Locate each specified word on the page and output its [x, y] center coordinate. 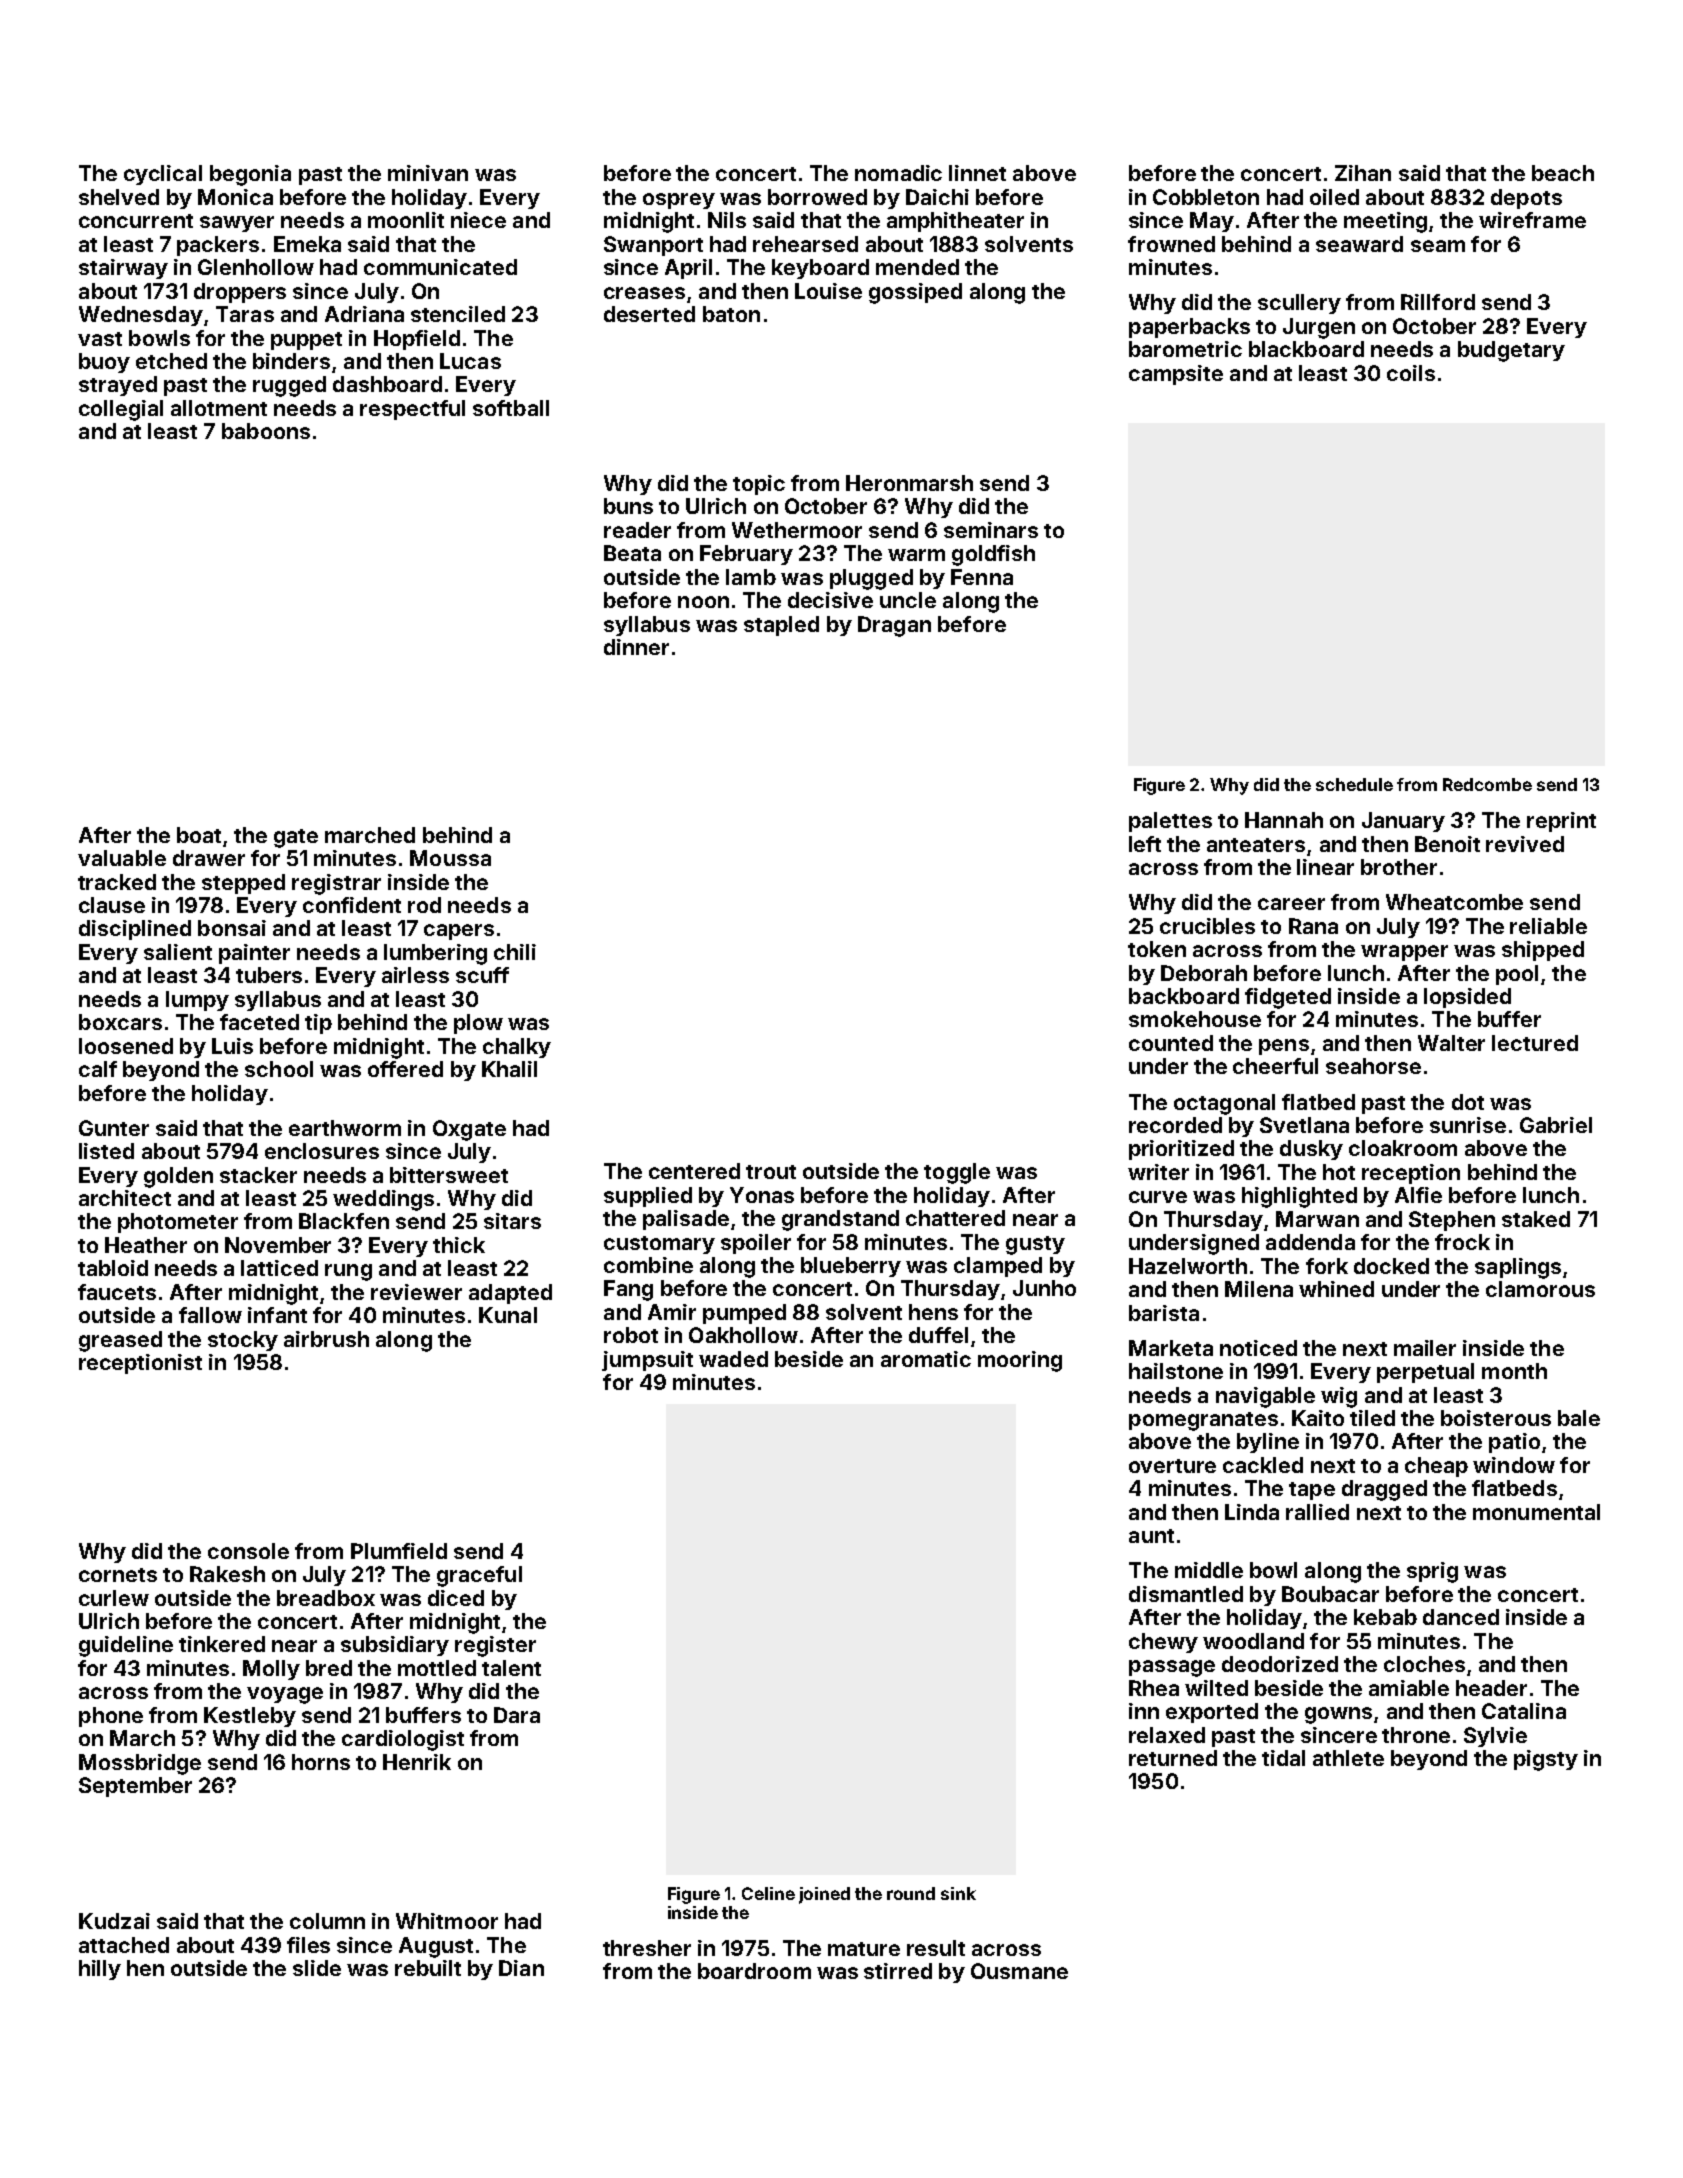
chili [515, 952]
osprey [679, 201]
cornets [118, 1575]
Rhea [1154, 1688]
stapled [781, 626]
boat [199, 835]
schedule [1354, 784]
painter [254, 954]
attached [124, 1945]
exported [1212, 1713]
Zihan [1363, 173]
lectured [1535, 1043]
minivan [428, 173]
